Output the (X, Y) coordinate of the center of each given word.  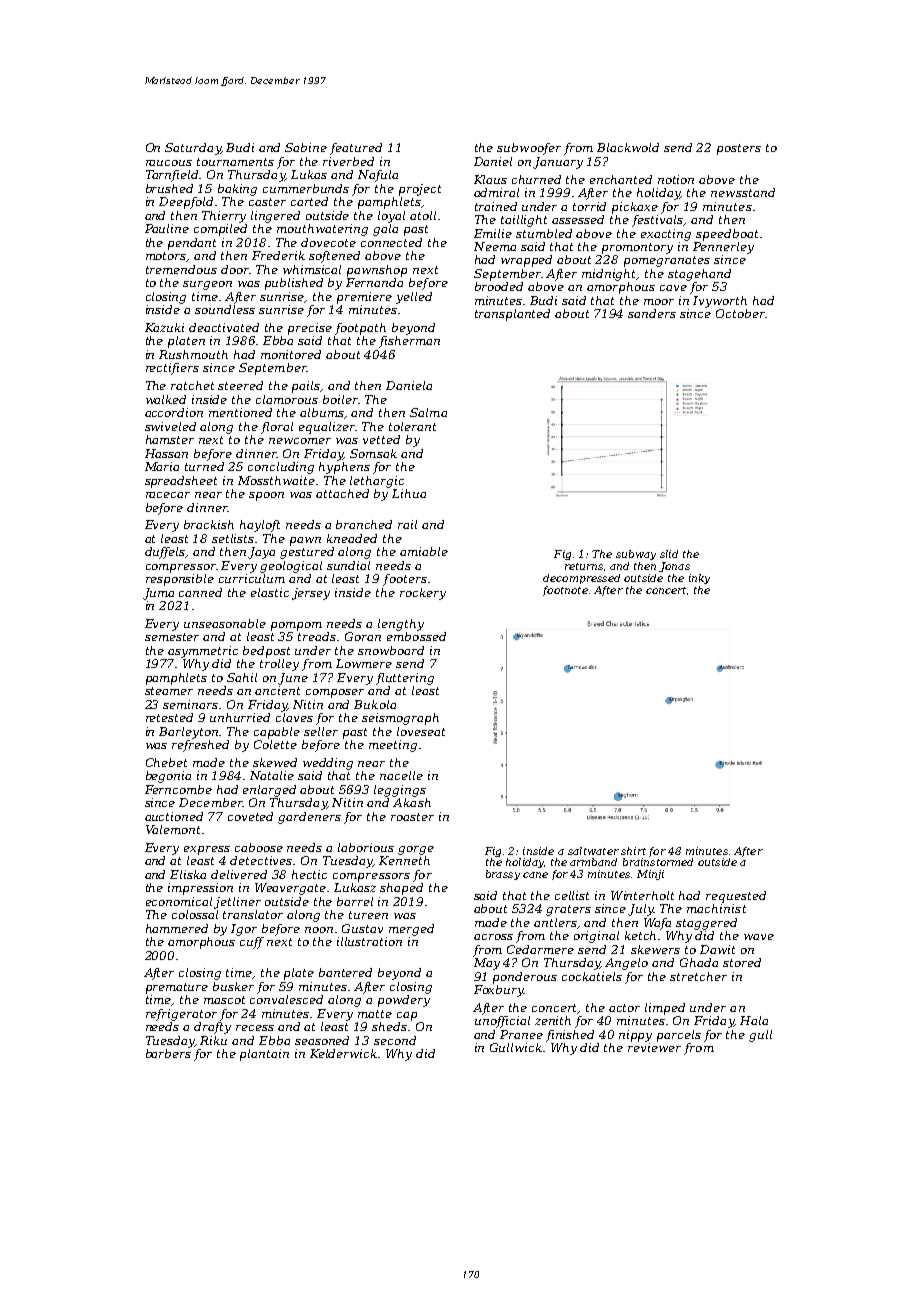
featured (356, 149)
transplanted (512, 315)
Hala (754, 1020)
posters (739, 149)
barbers (168, 1053)
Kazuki (164, 327)
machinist (716, 908)
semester (172, 637)
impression (200, 889)
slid (669, 554)
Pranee (521, 1034)
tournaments (235, 162)
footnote (565, 591)
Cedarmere (540, 949)
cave (673, 288)
